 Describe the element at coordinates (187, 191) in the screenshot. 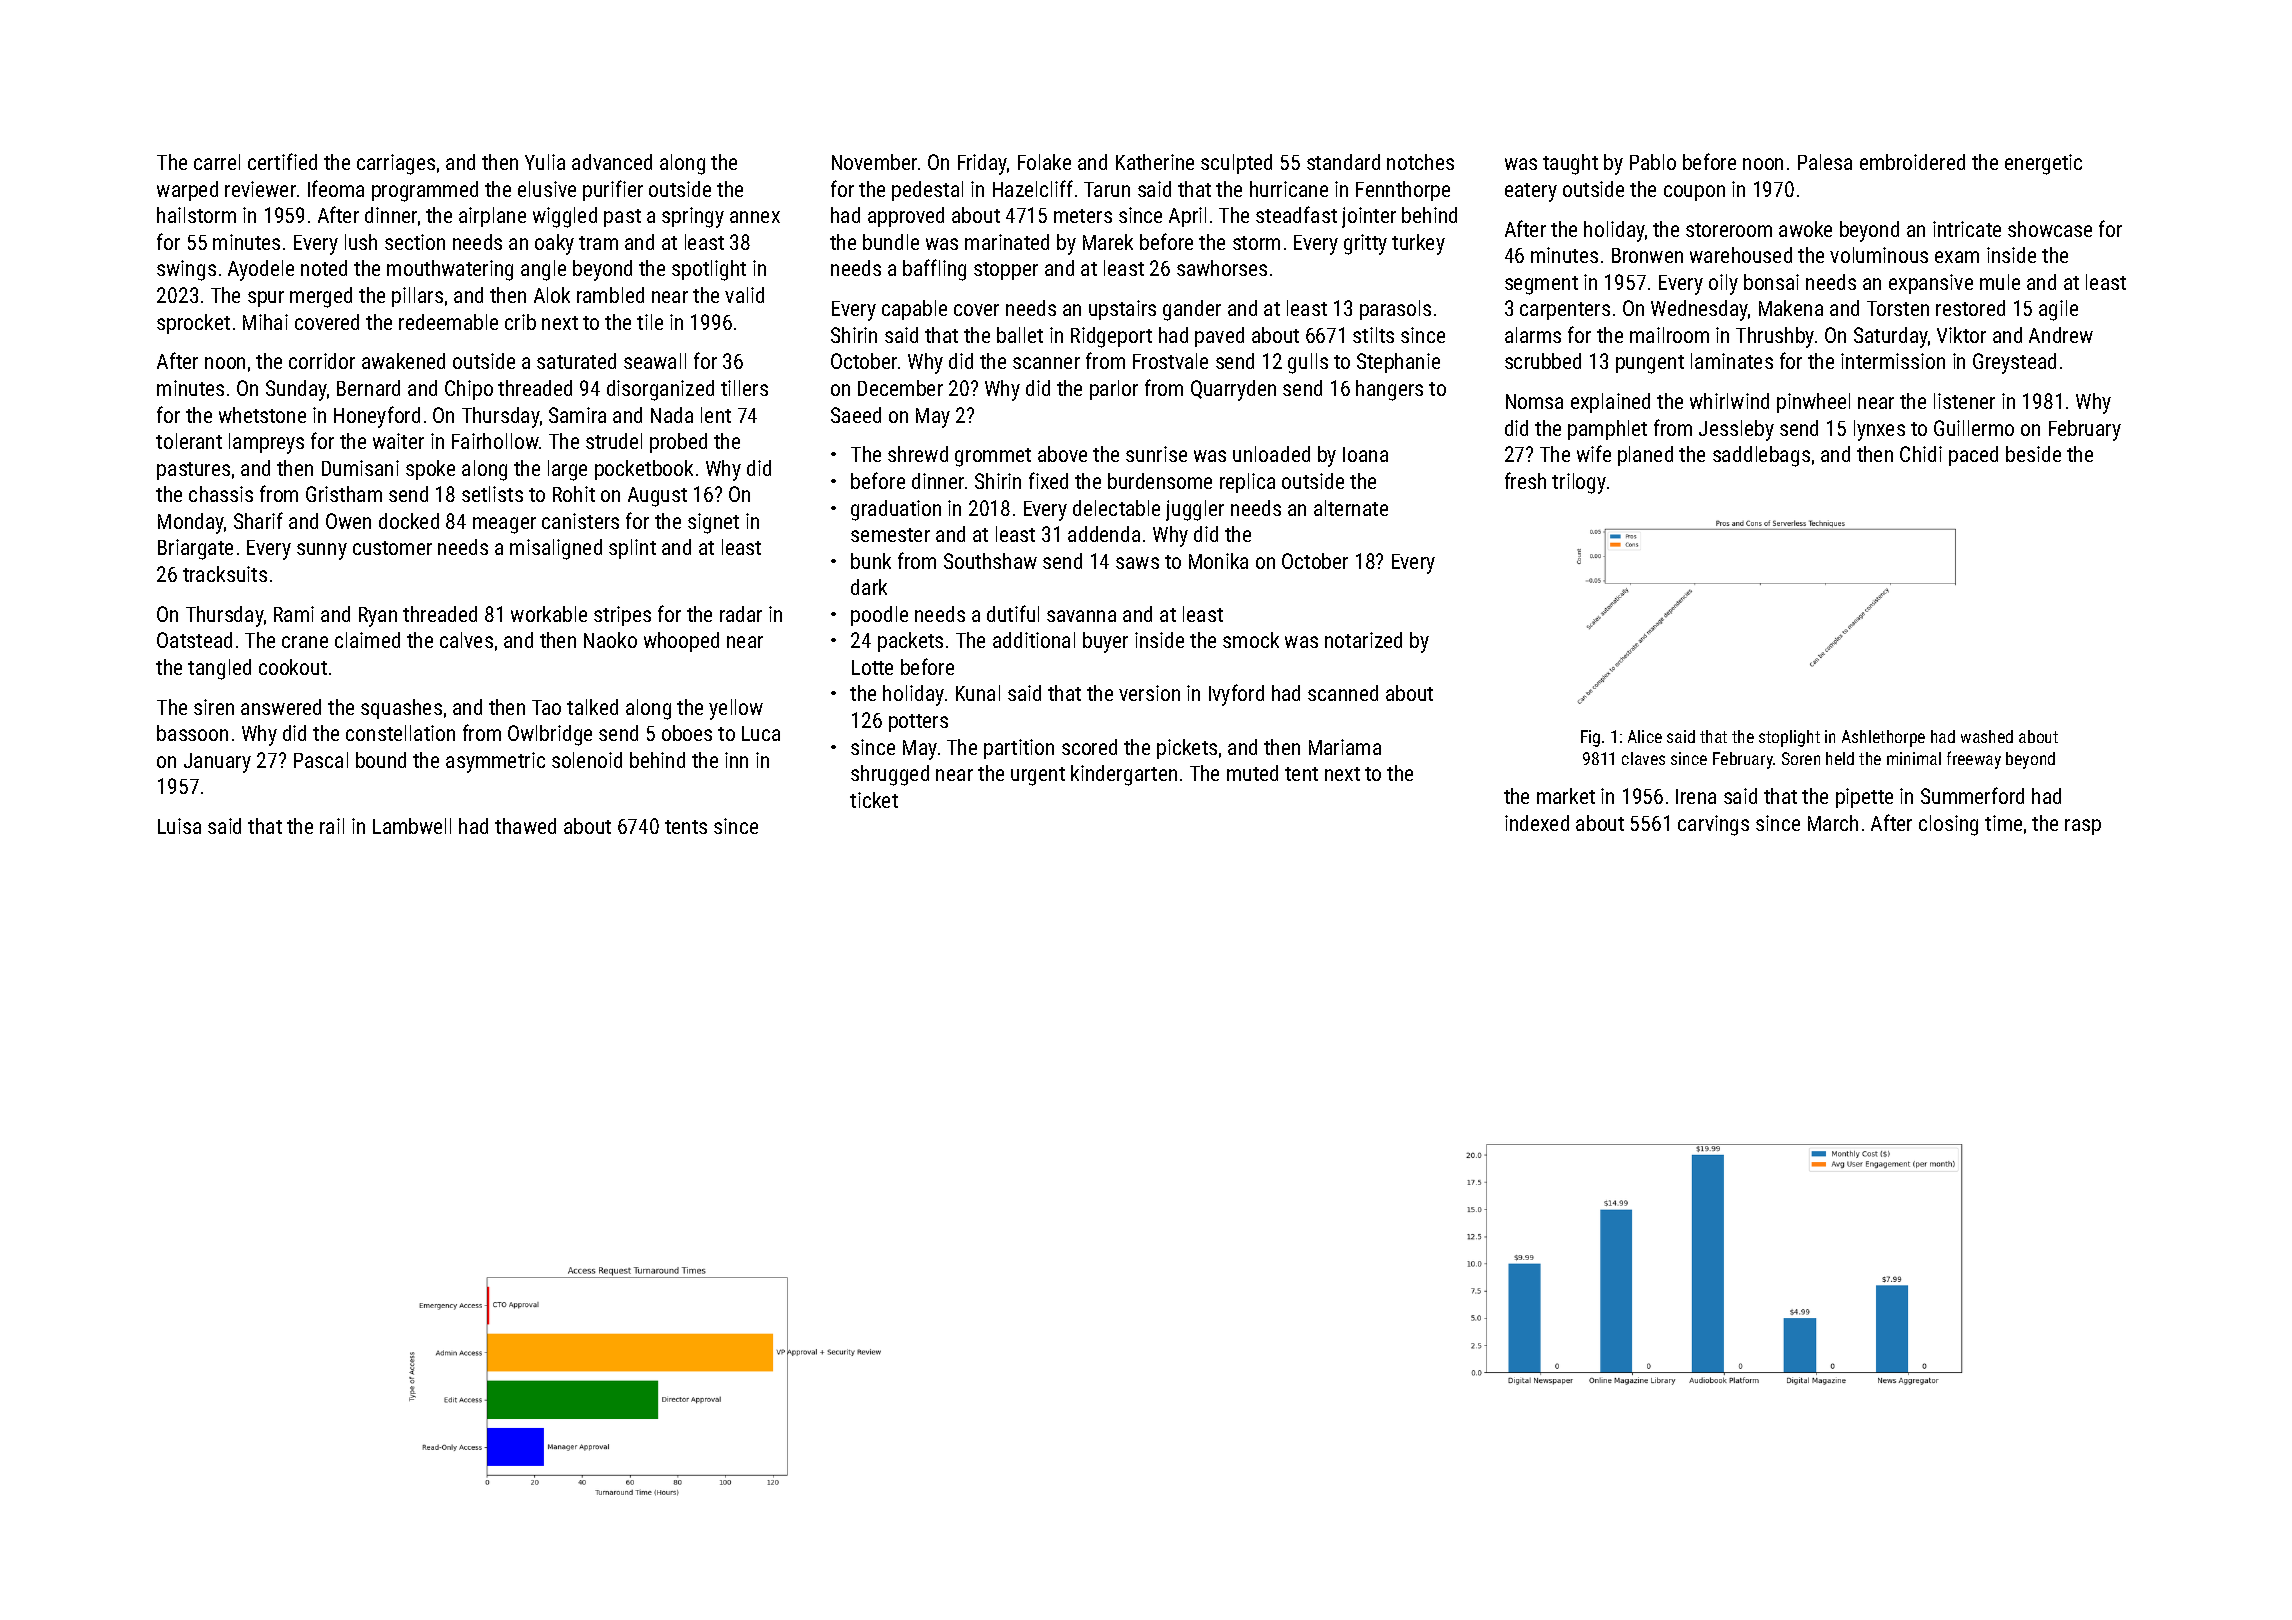

I see `warped` at that location.
